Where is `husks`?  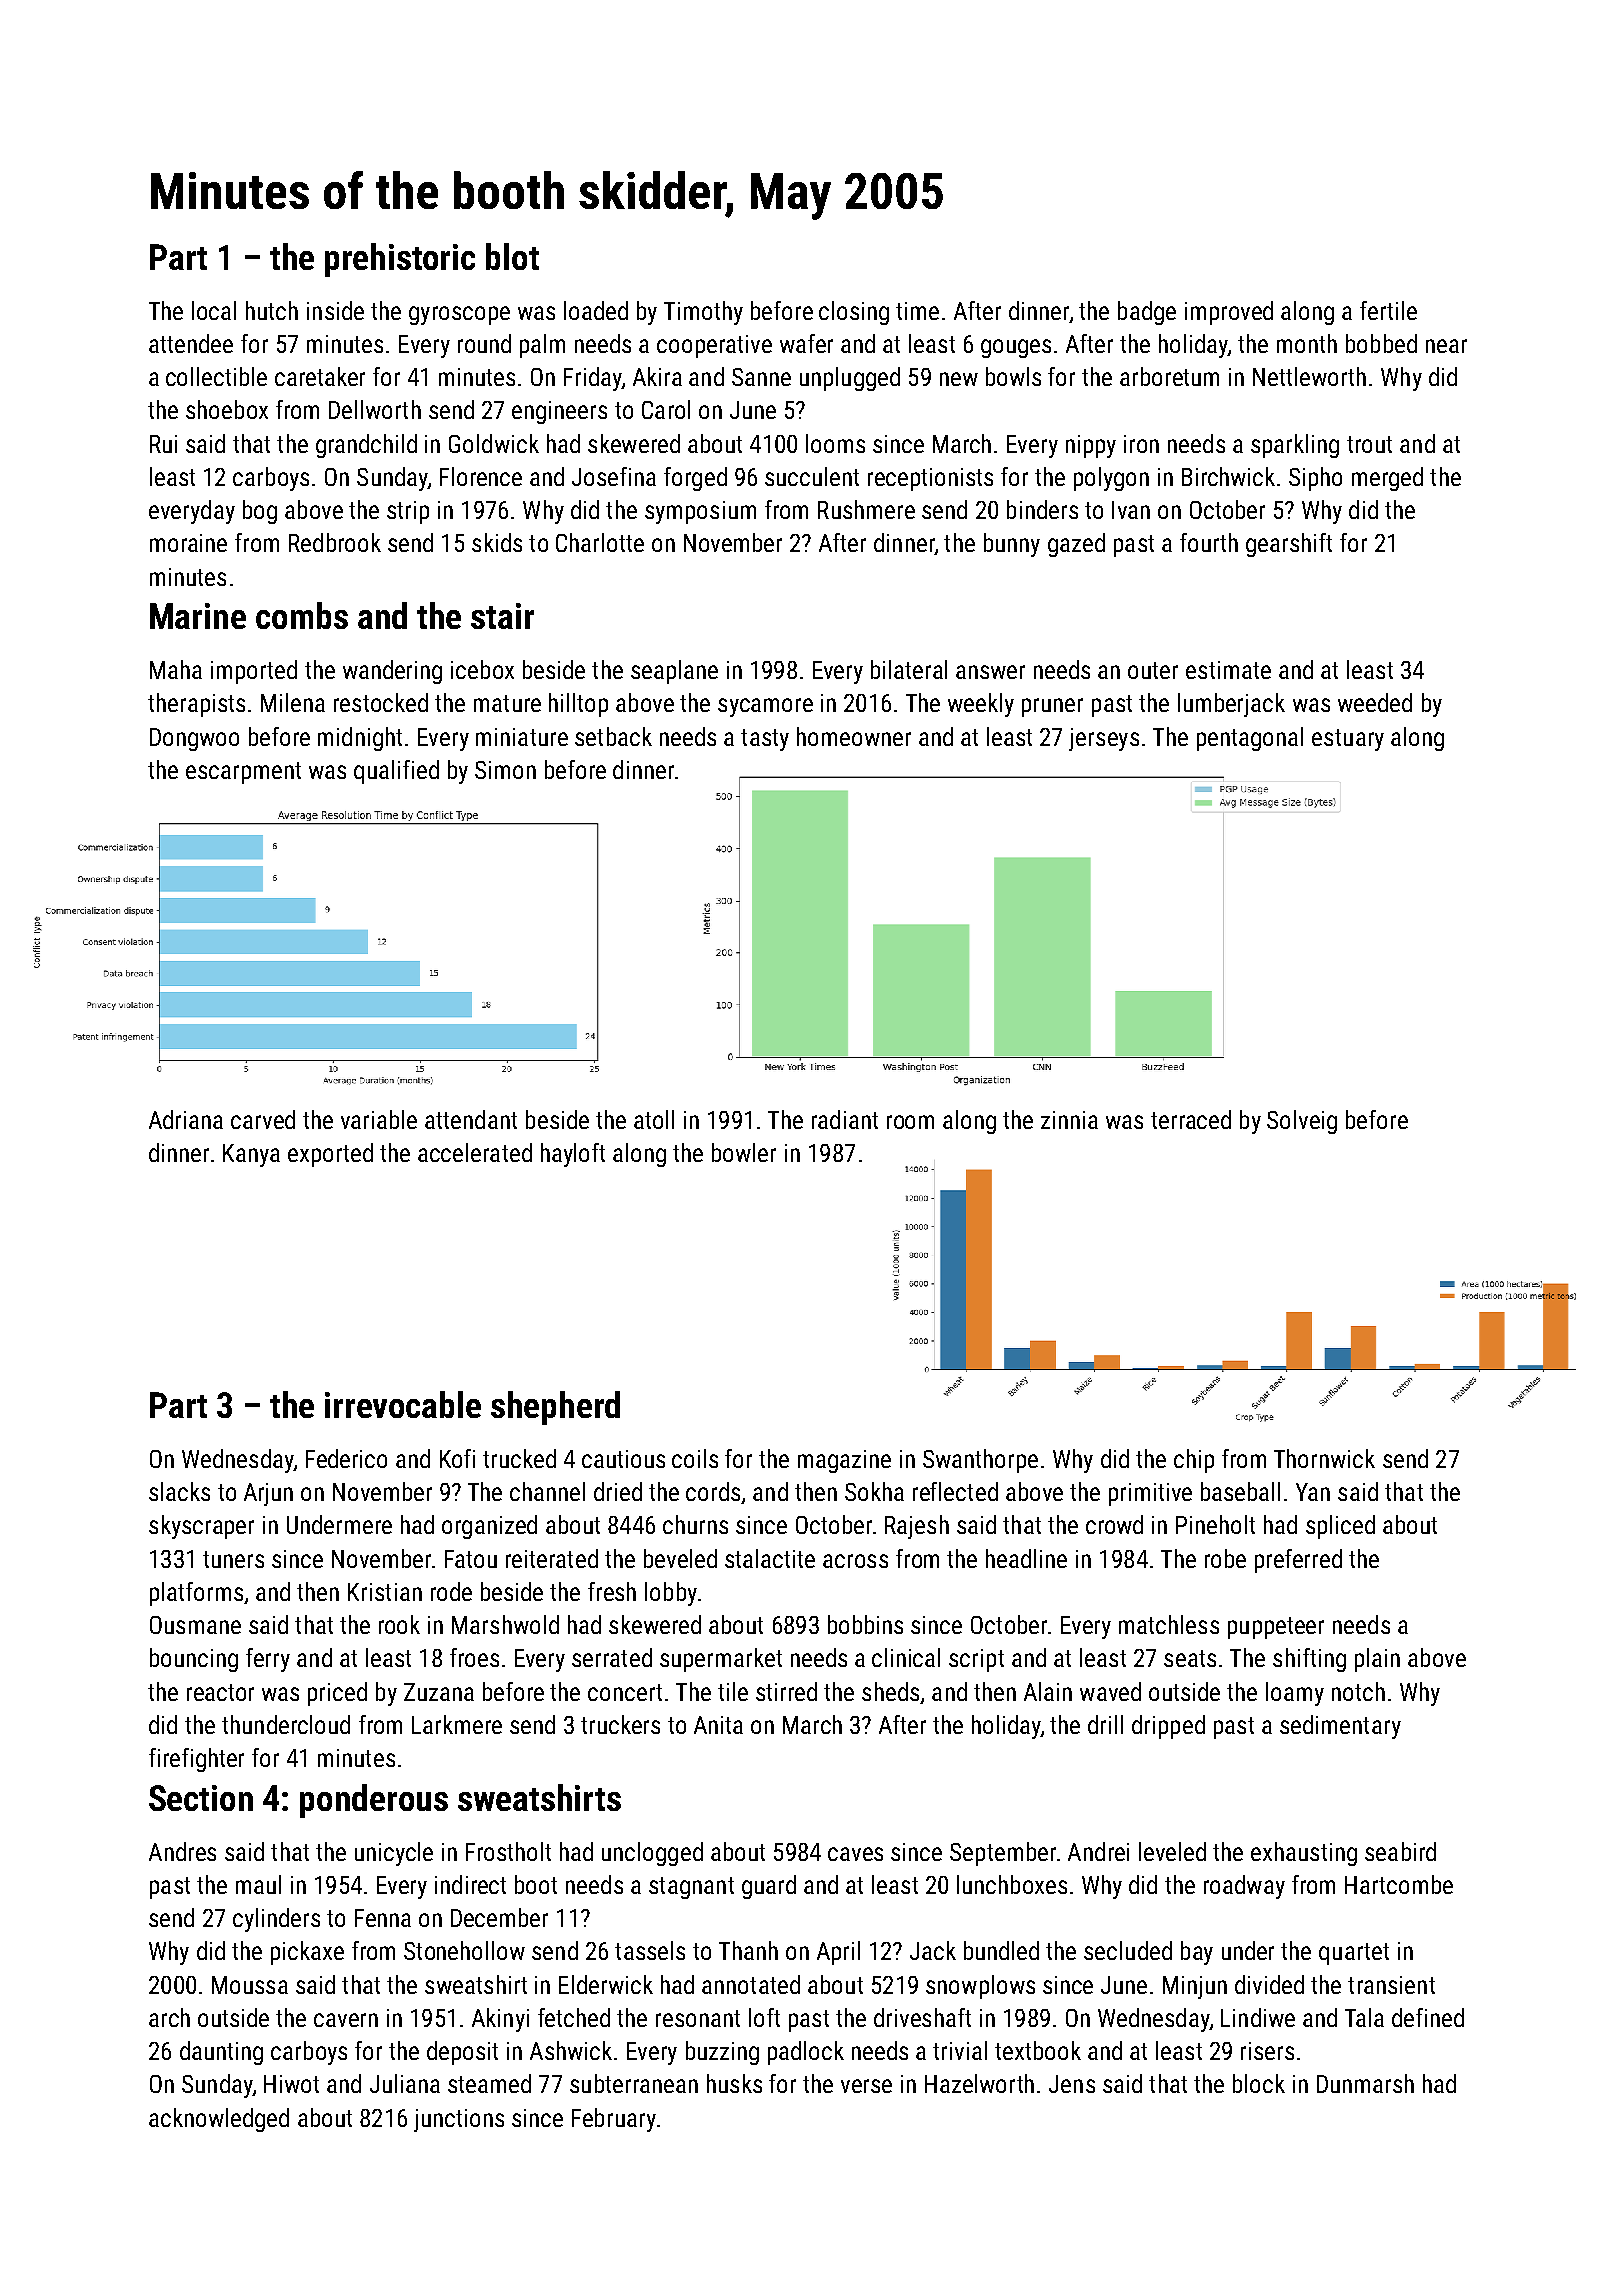
husks is located at coordinates (734, 2083).
